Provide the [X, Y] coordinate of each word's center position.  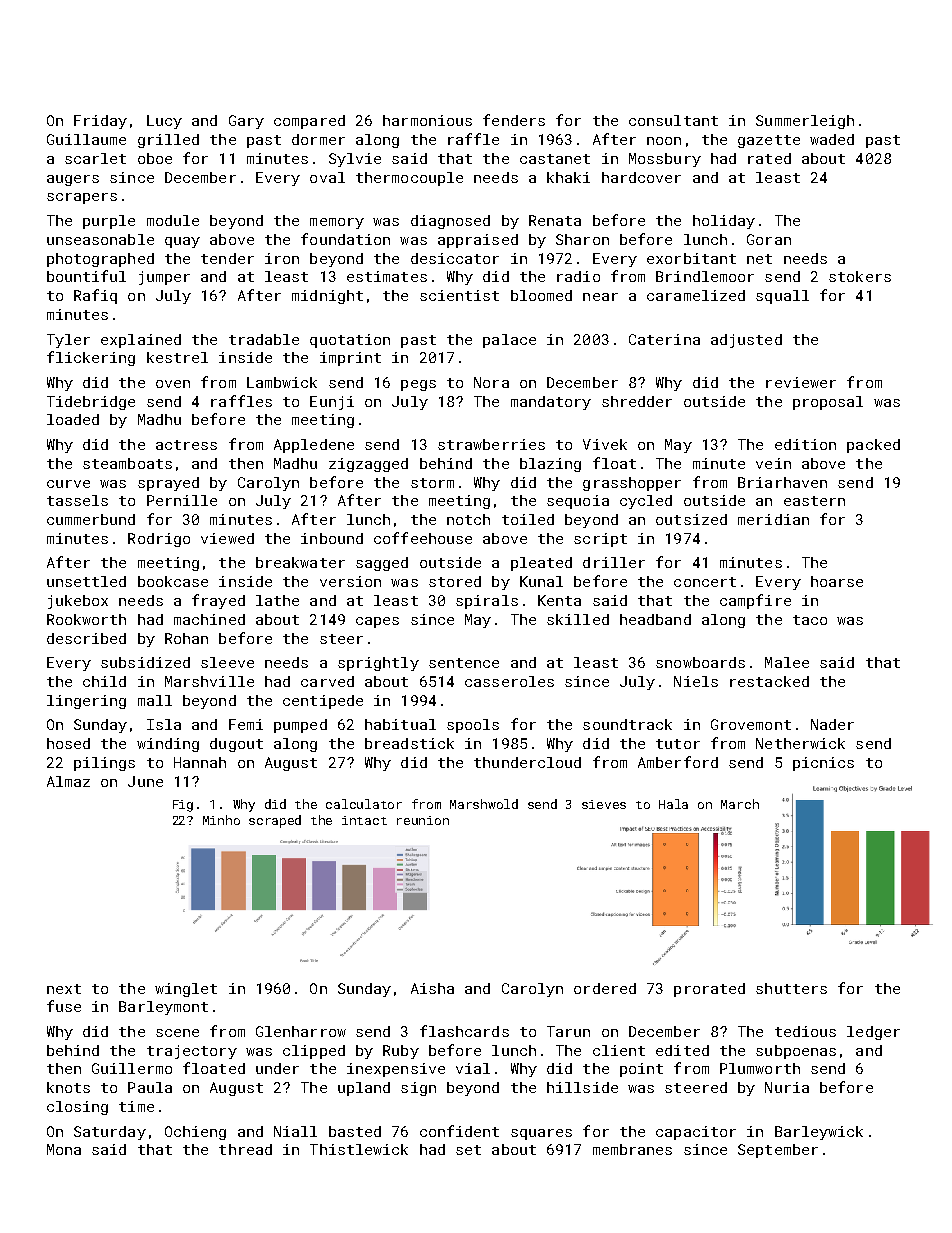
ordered [605, 988]
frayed [218, 601]
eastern [814, 501]
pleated [541, 564]
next [64, 989]
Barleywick [819, 1133]
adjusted [746, 341]
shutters [791, 988]
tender [227, 258]
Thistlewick [359, 1149]
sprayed [168, 484]
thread [245, 1149]
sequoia [578, 502]
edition [805, 444]
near [600, 297]
